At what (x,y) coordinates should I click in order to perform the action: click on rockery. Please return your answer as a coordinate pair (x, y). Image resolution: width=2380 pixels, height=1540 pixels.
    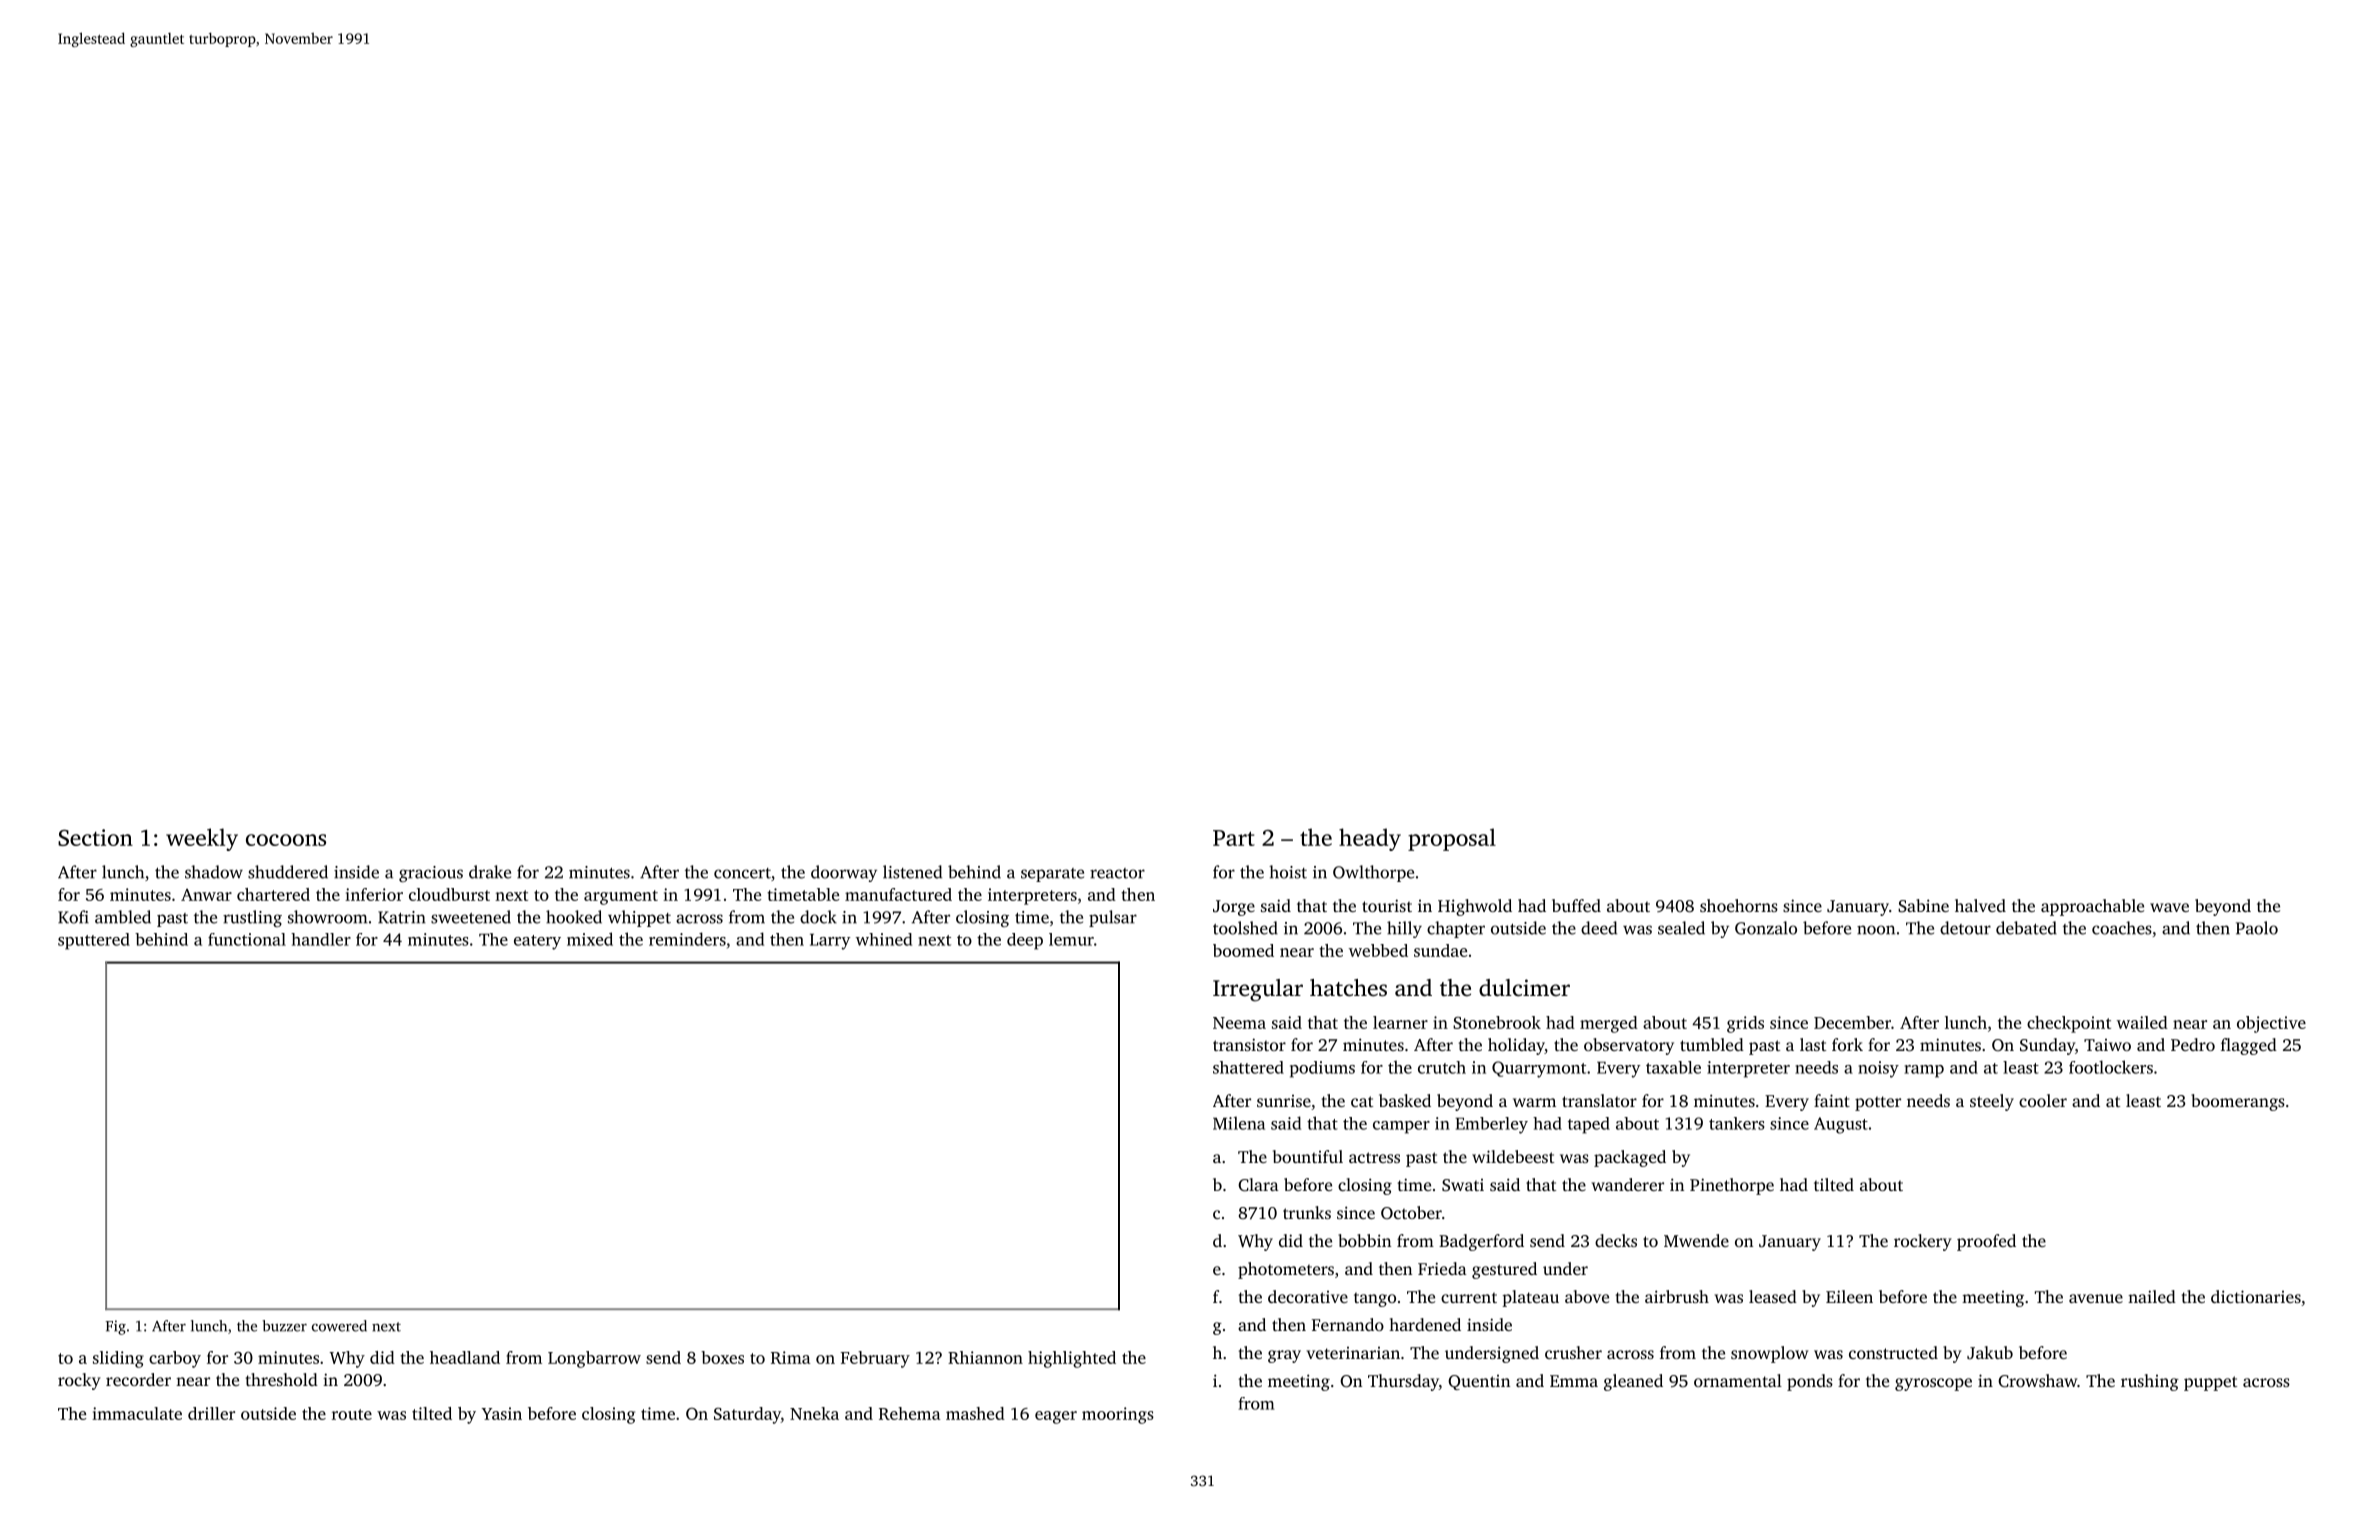
    Looking at the image, I should click on (1923, 1242).
